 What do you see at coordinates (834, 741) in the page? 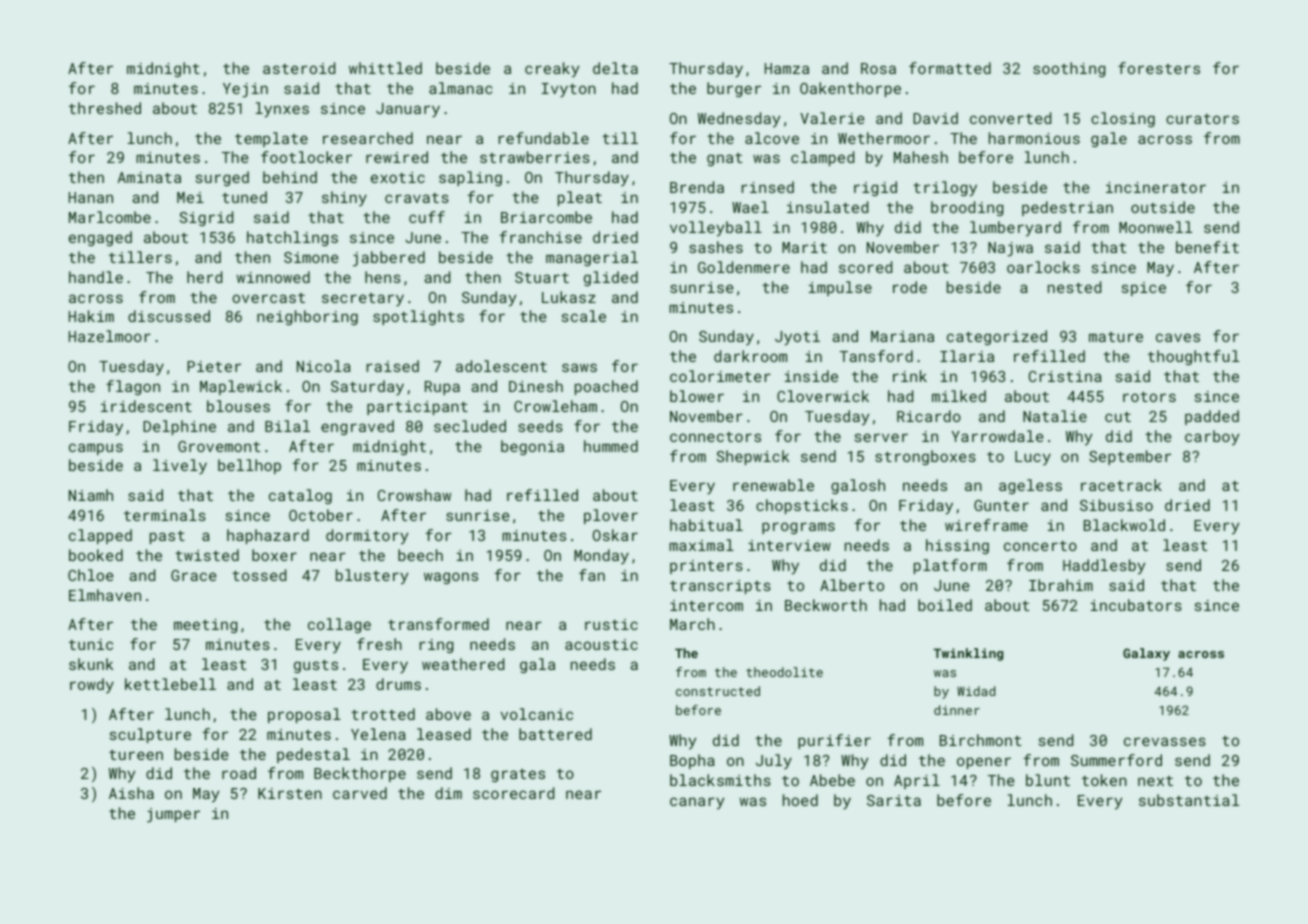
I see `purifier` at bounding box center [834, 741].
